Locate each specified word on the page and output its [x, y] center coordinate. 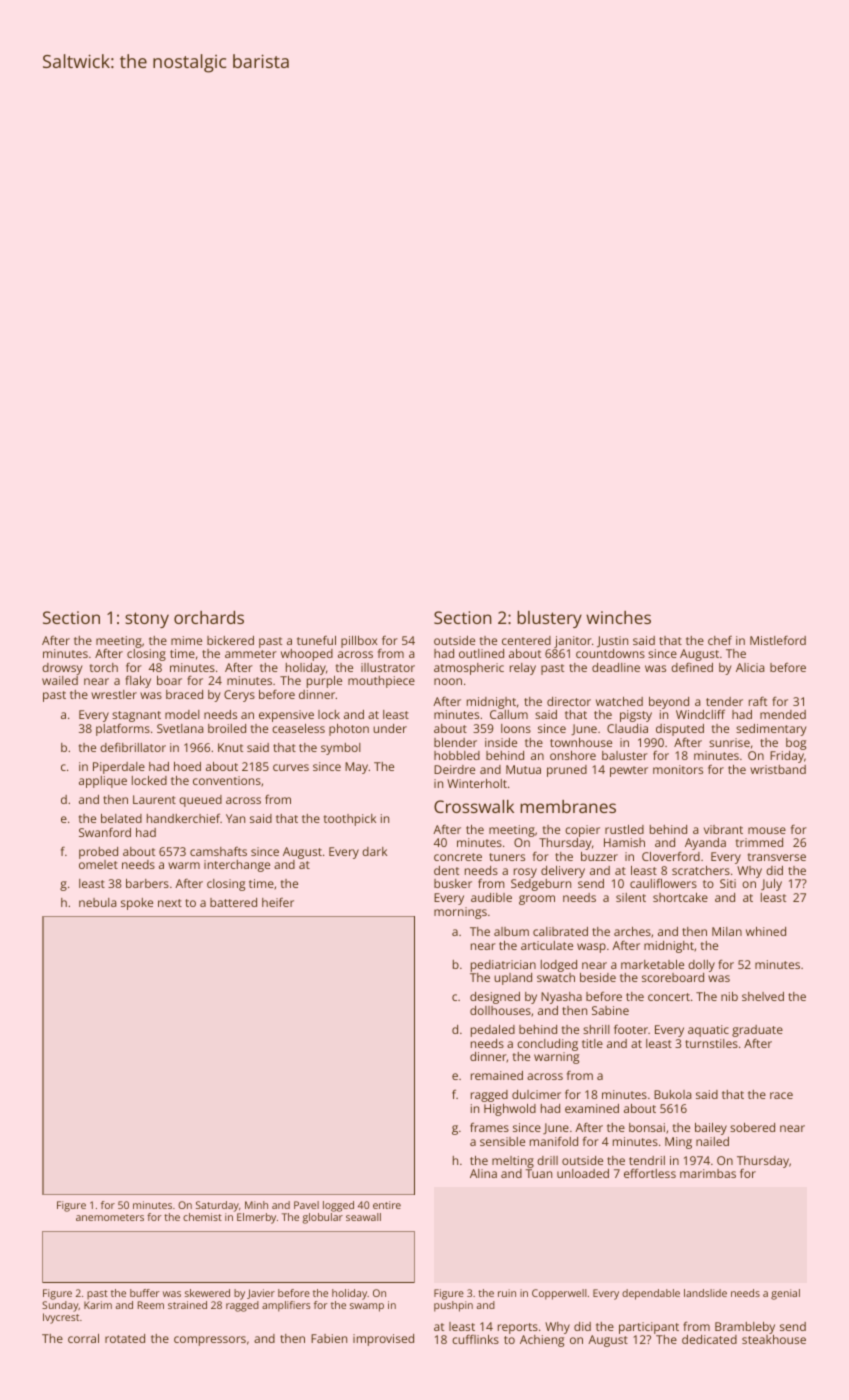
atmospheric [469, 669]
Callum [509, 714]
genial [785, 1294]
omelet [98, 864]
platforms [123, 730]
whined [766, 931]
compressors [210, 1341]
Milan [727, 931]
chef [720, 640]
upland [513, 979]
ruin [507, 1293]
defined [692, 667]
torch [104, 667]
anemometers [110, 1217]
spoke [137, 904]
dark [374, 851]
